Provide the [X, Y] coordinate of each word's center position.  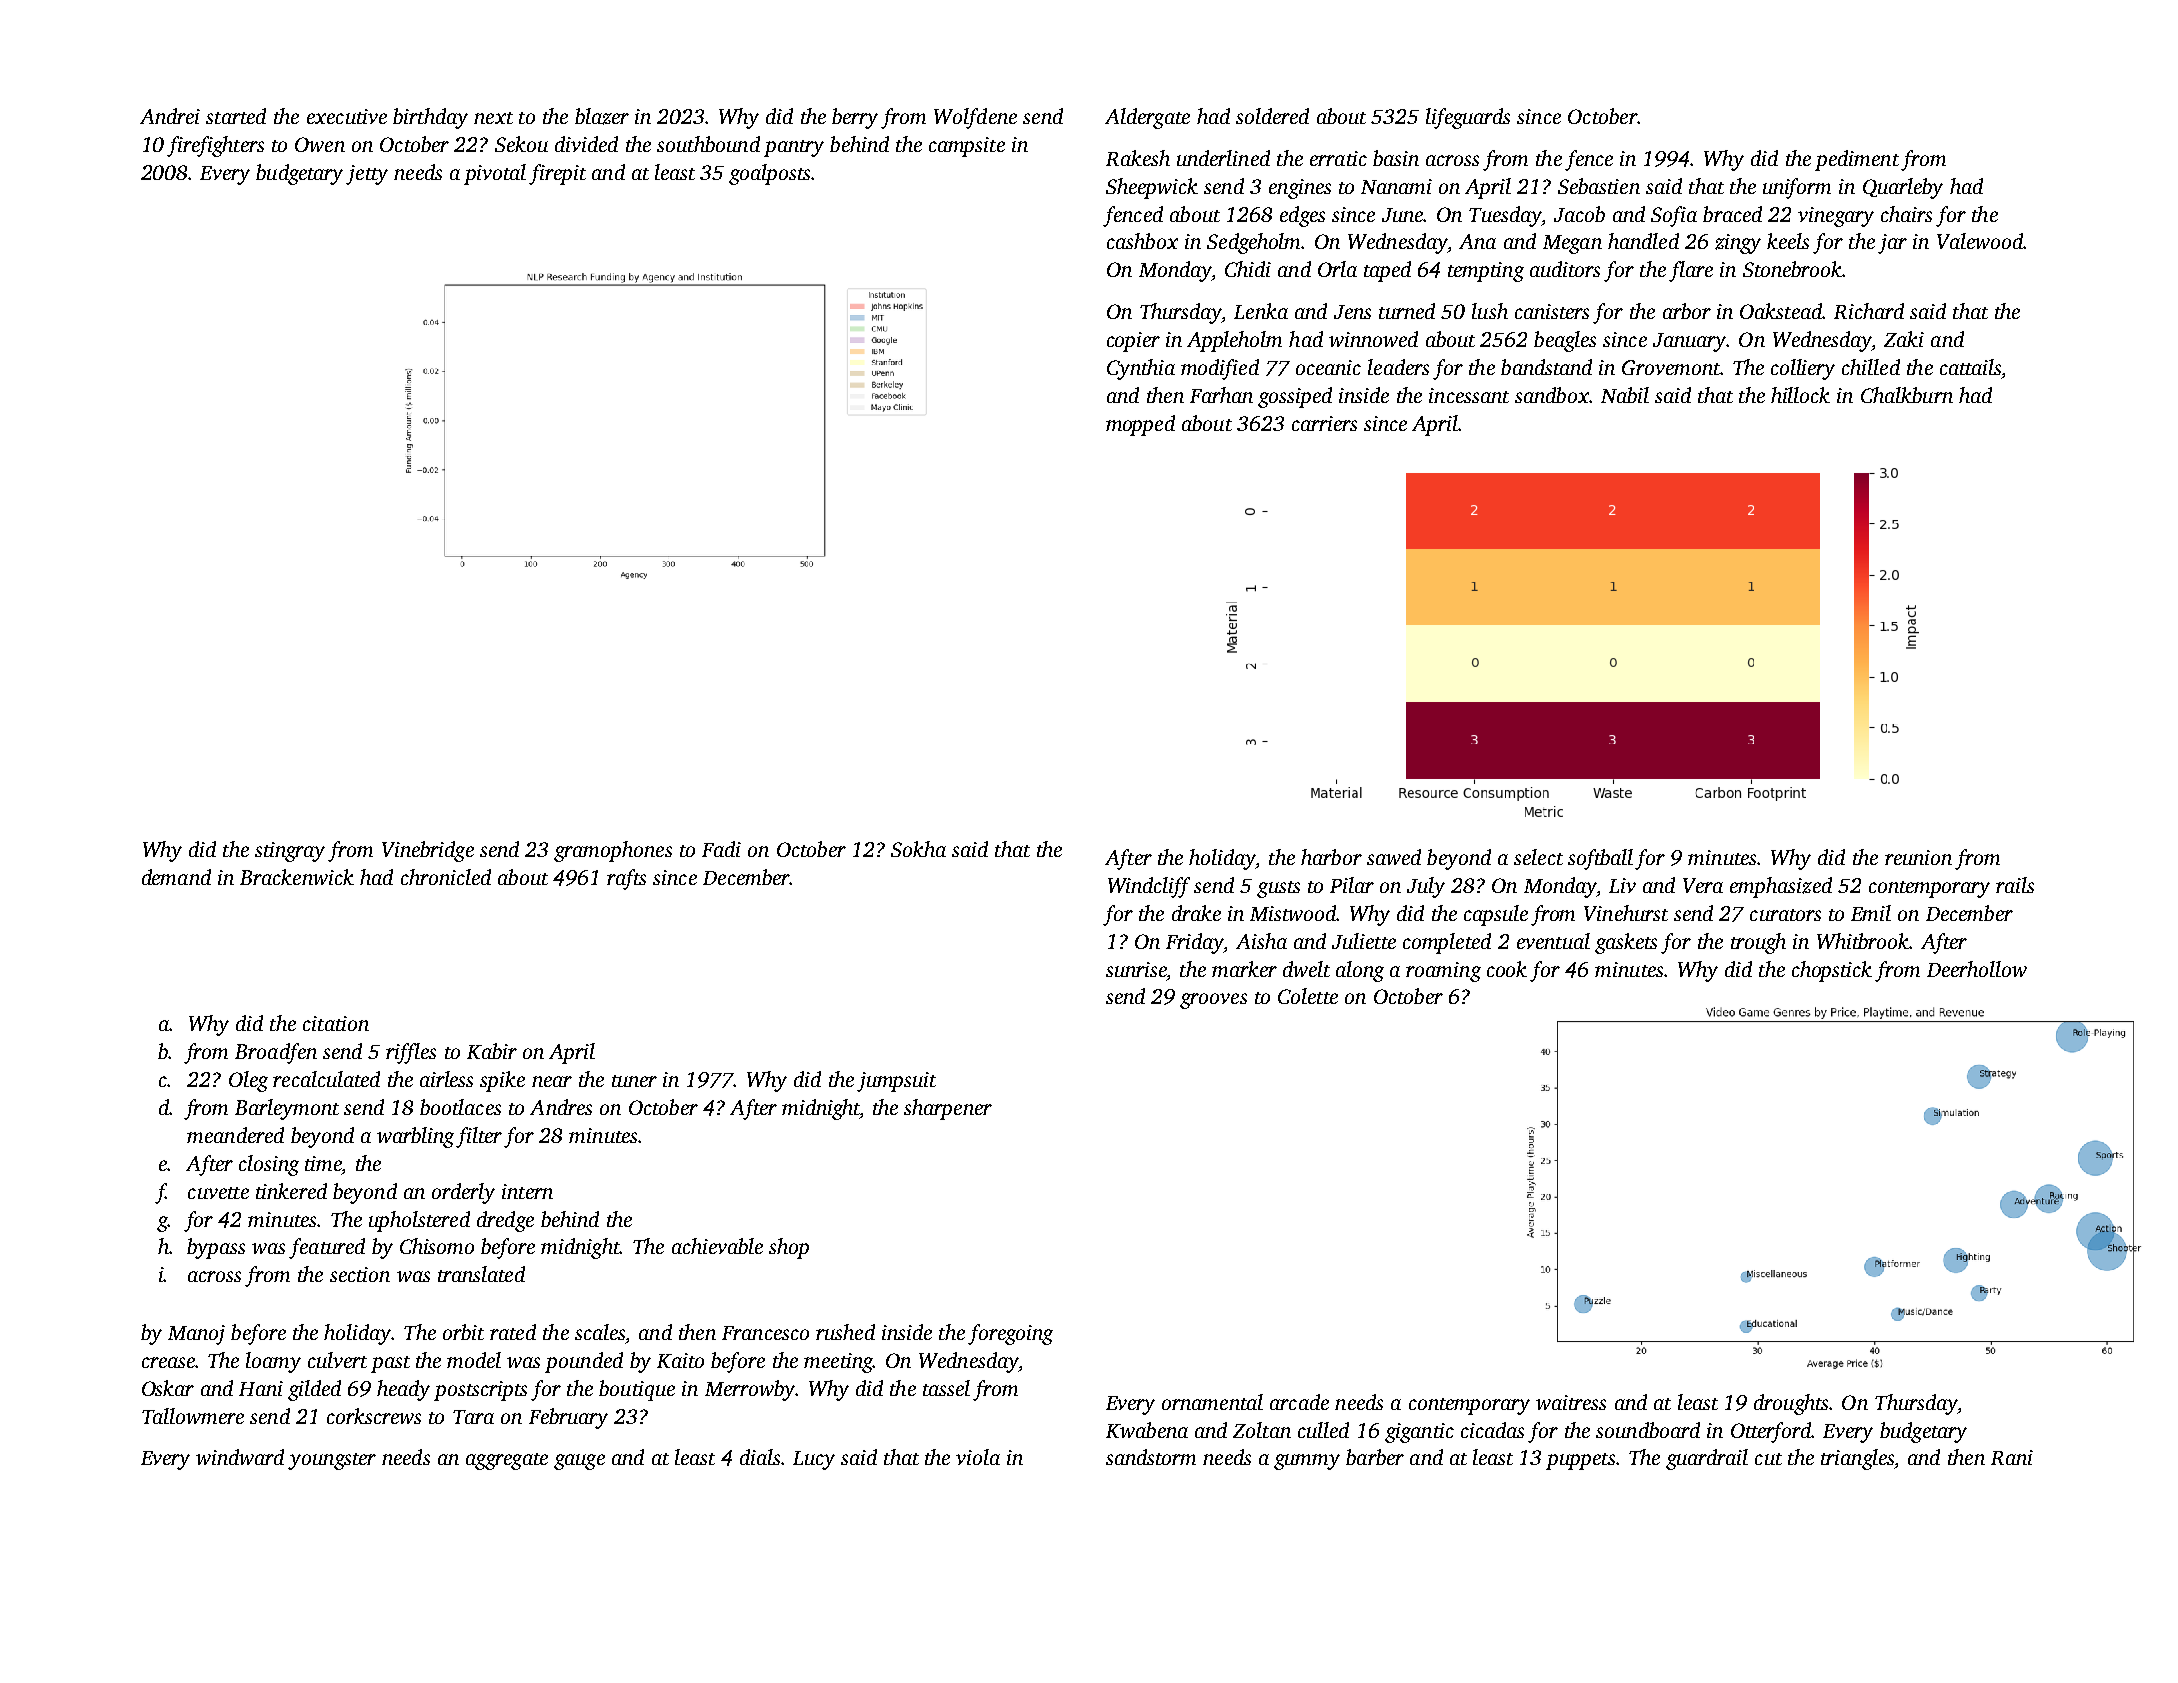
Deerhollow [1977, 969]
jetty [367, 175]
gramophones [613, 851]
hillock [1800, 395]
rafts [626, 879]
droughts [1791, 1404]
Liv [1622, 885]
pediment [1857, 160]
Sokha [918, 849]
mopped [1140, 425]
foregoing [1010, 1334]
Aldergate [1147, 118]
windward [240, 1457]
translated [481, 1274]
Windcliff [1149, 887]
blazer [602, 116]
